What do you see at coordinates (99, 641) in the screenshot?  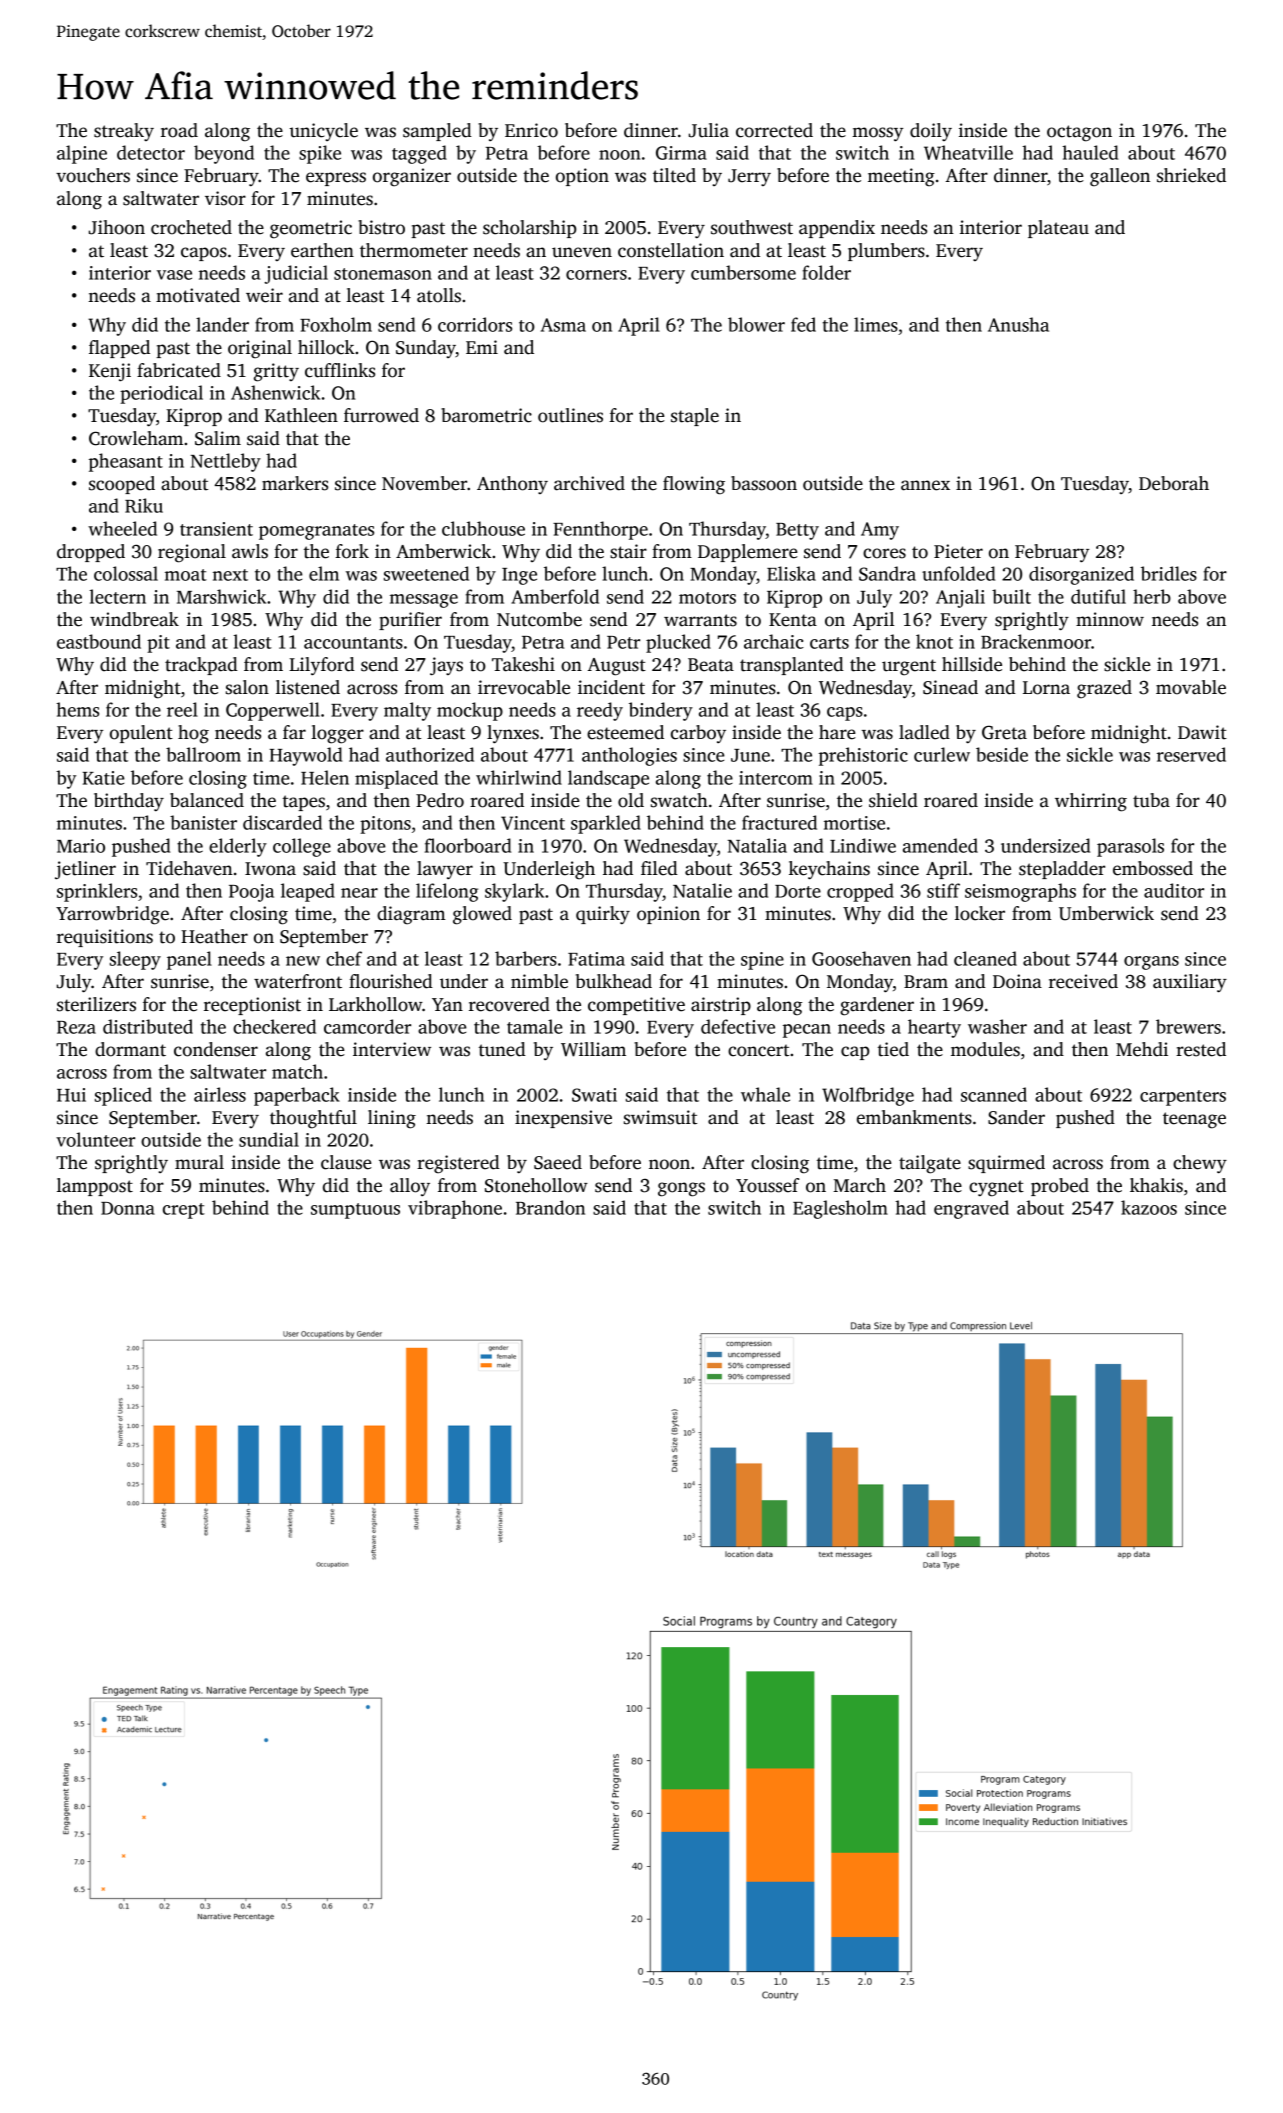 I see `eastbound` at bounding box center [99, 641].
